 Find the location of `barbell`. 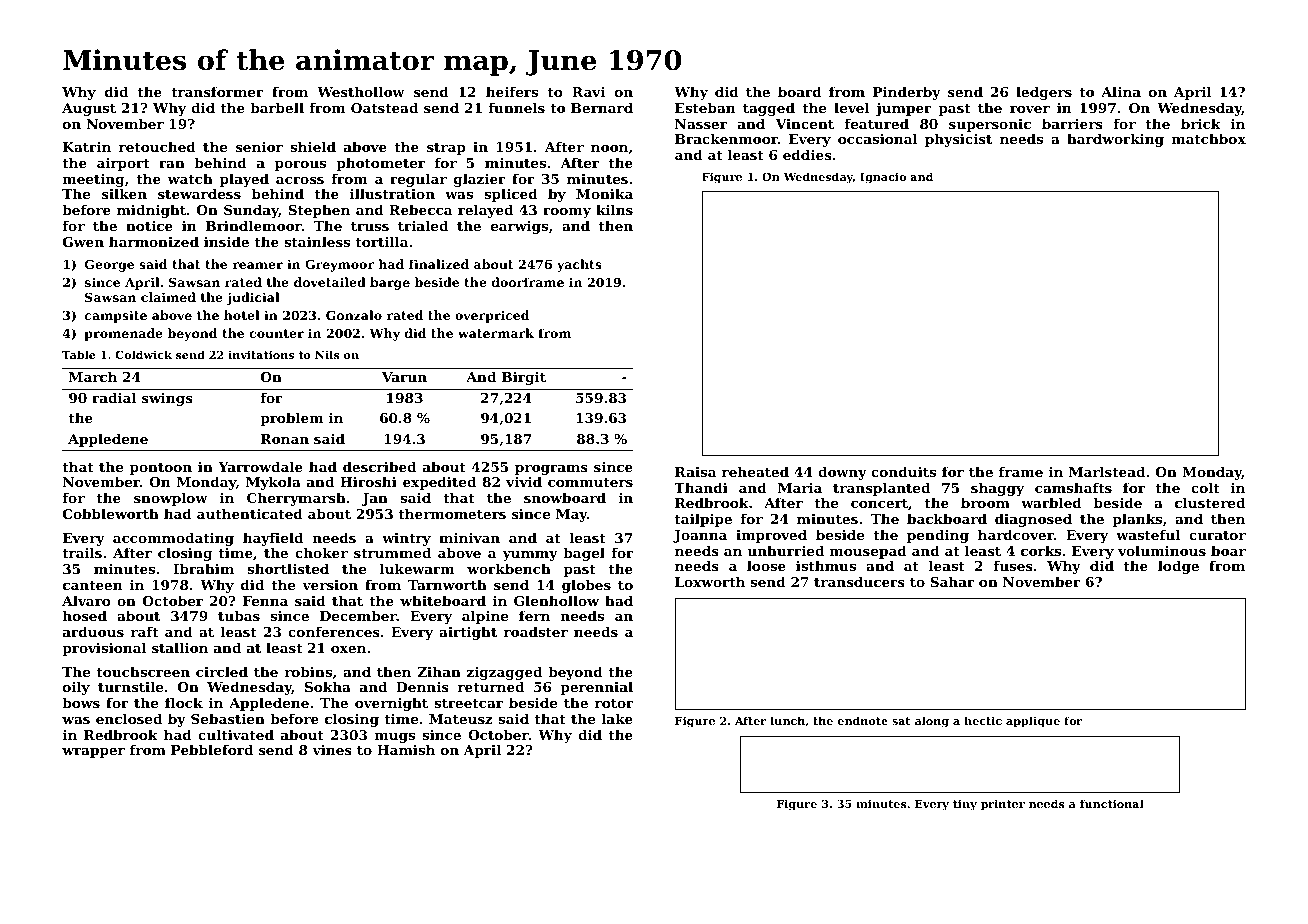

barbell is located at coordinates (277, 107).
